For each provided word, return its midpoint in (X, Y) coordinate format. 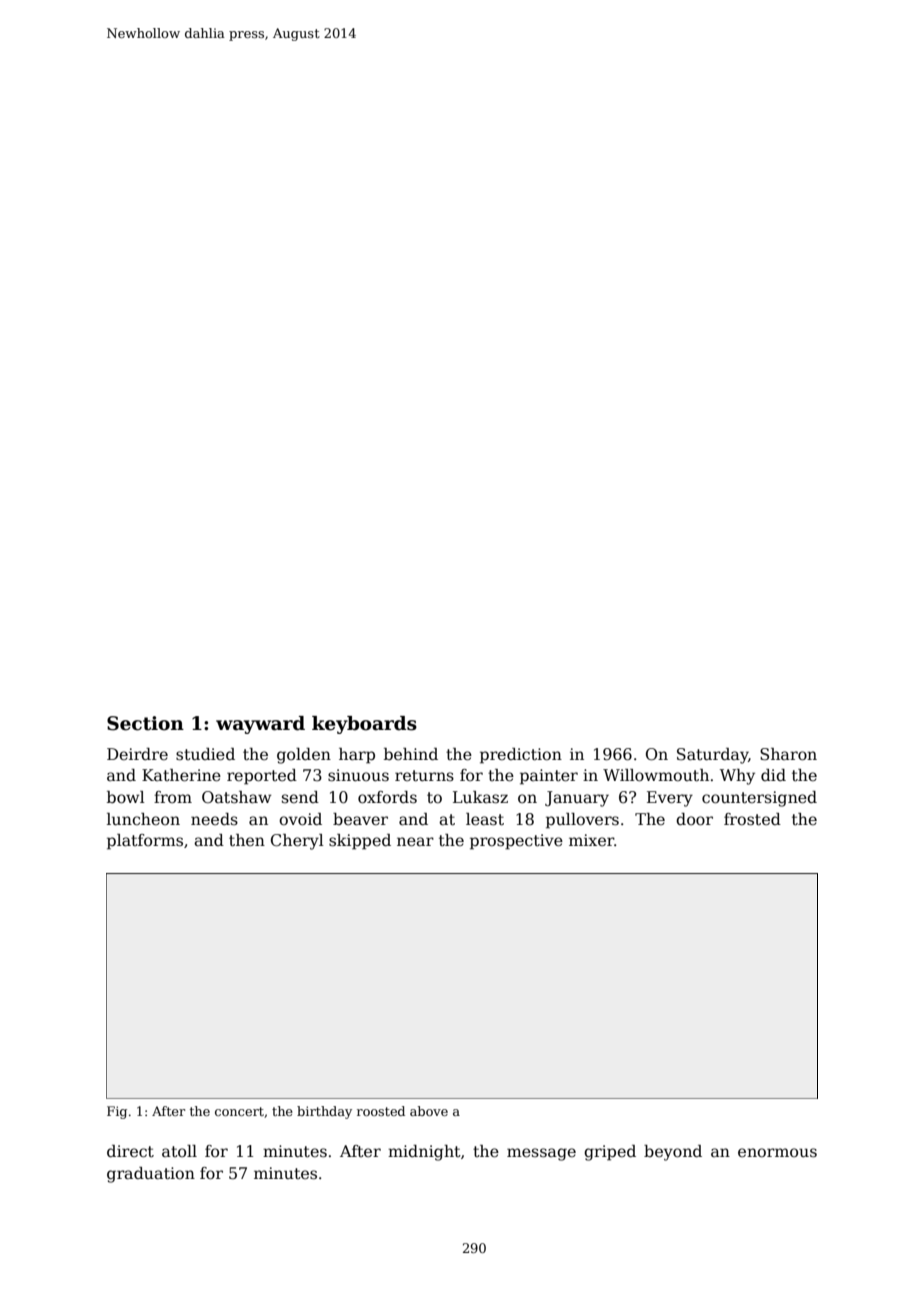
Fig (117, 1112)
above (429, 1111)
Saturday (712, 756)
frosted (752, 819)
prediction (521, 756)
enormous (777, 1153)
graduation (151, 1175)
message (541, 1154)
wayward (260, 725)
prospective (516, 842)
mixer (591, 840)
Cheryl (297, 842)
